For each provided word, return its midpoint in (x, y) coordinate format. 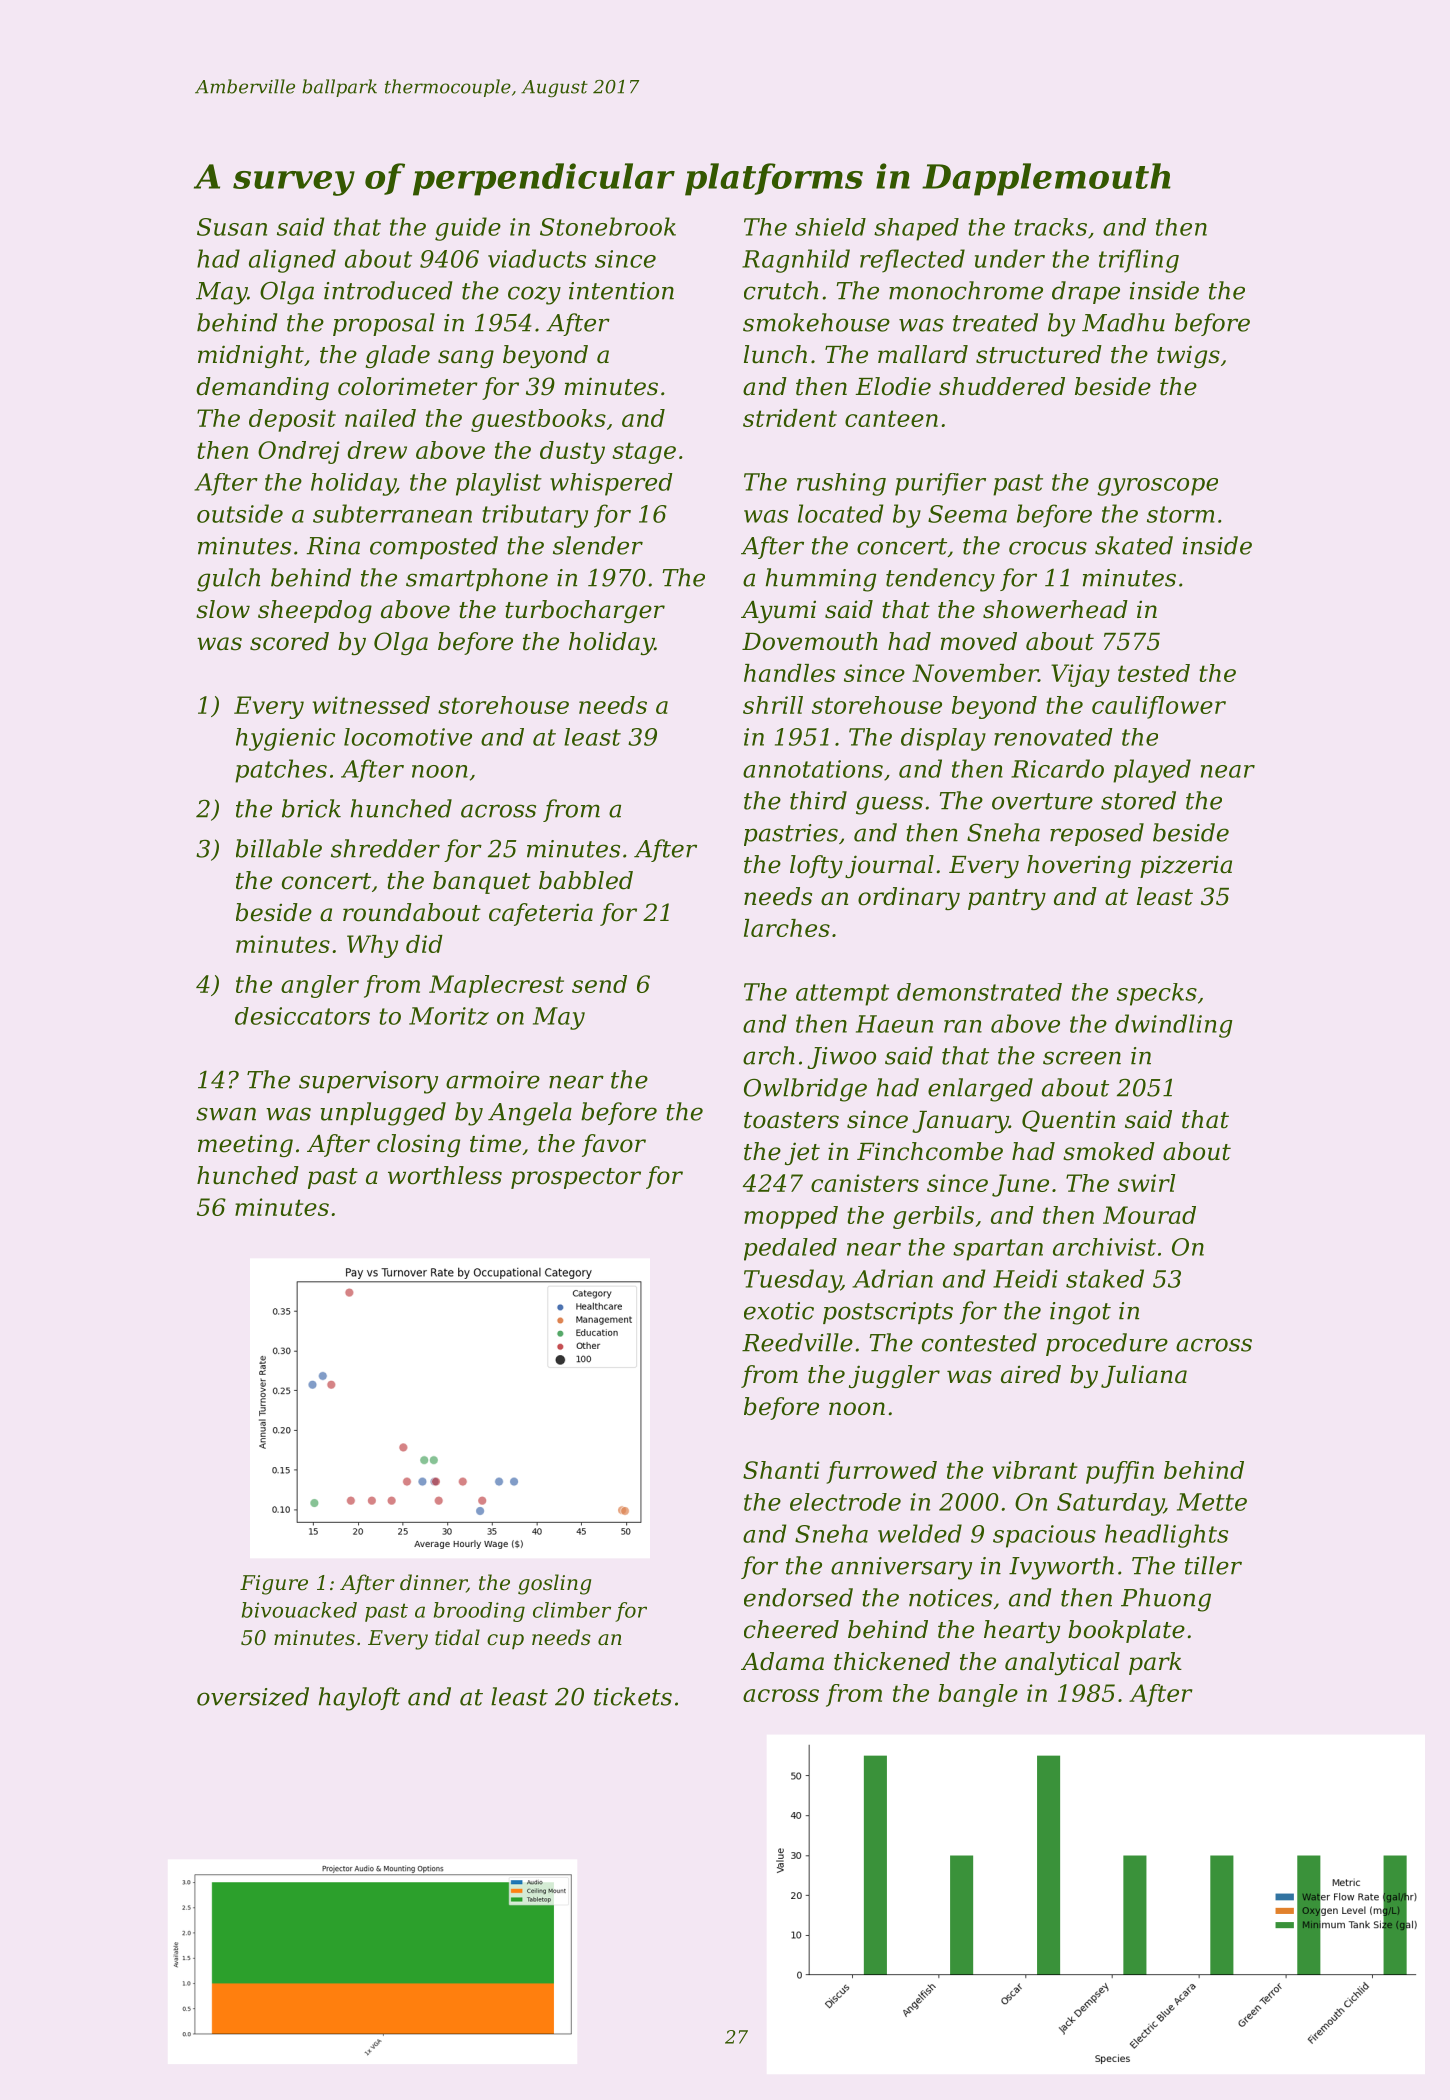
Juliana (1144, 1376)
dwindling (1173, 1026)
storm (1181, 514)
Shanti (781, 1470)
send (599, 984)
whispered (611, 484)
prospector (576, 1178)
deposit (292, 420)
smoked (1109, 1151)
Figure (274, 1585)
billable (279, 848)
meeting (245, 1145)
